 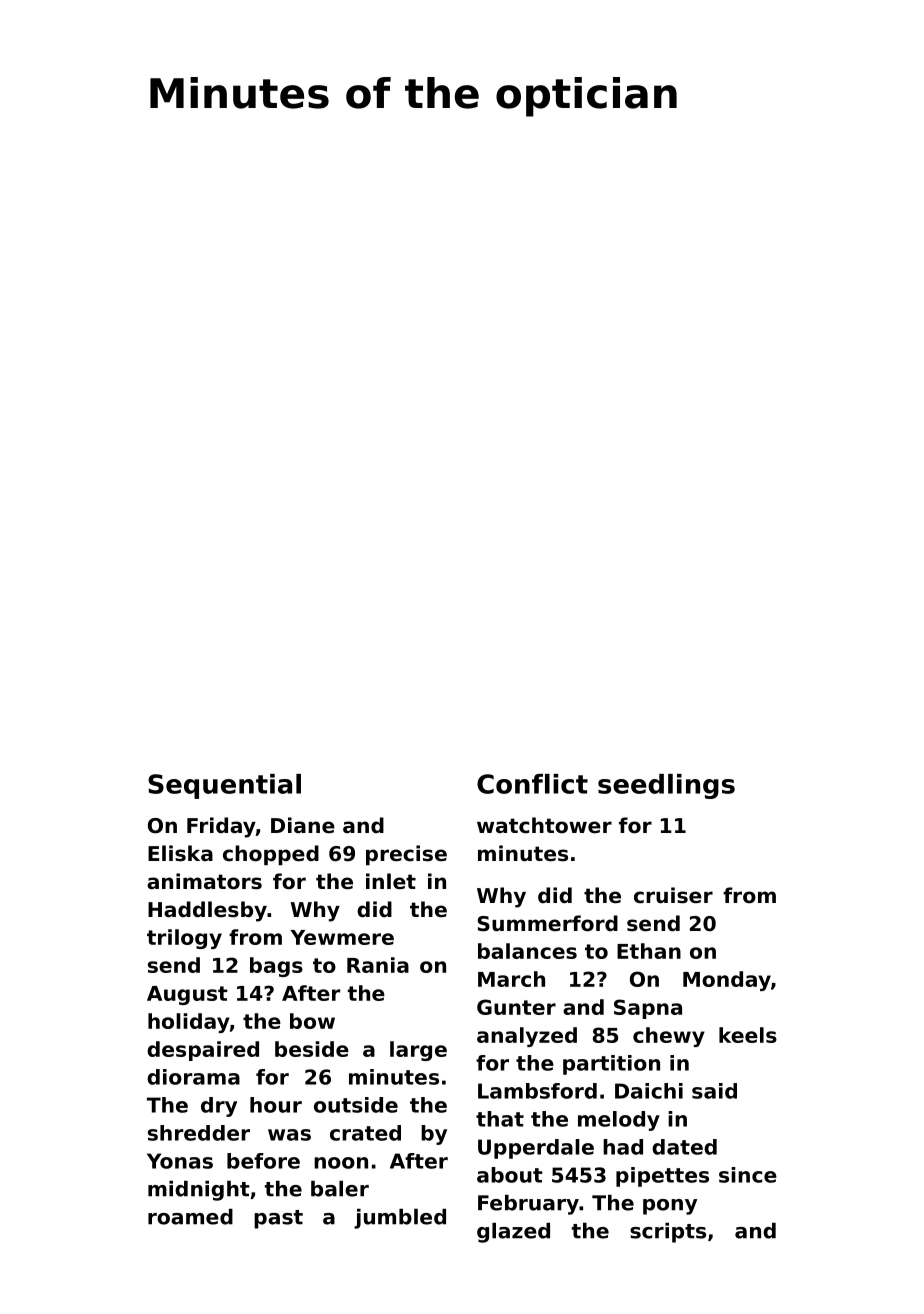 What do you see at coordinates (278, 1219) in the image?
I see `past` at bounding box center [278, 1219].
